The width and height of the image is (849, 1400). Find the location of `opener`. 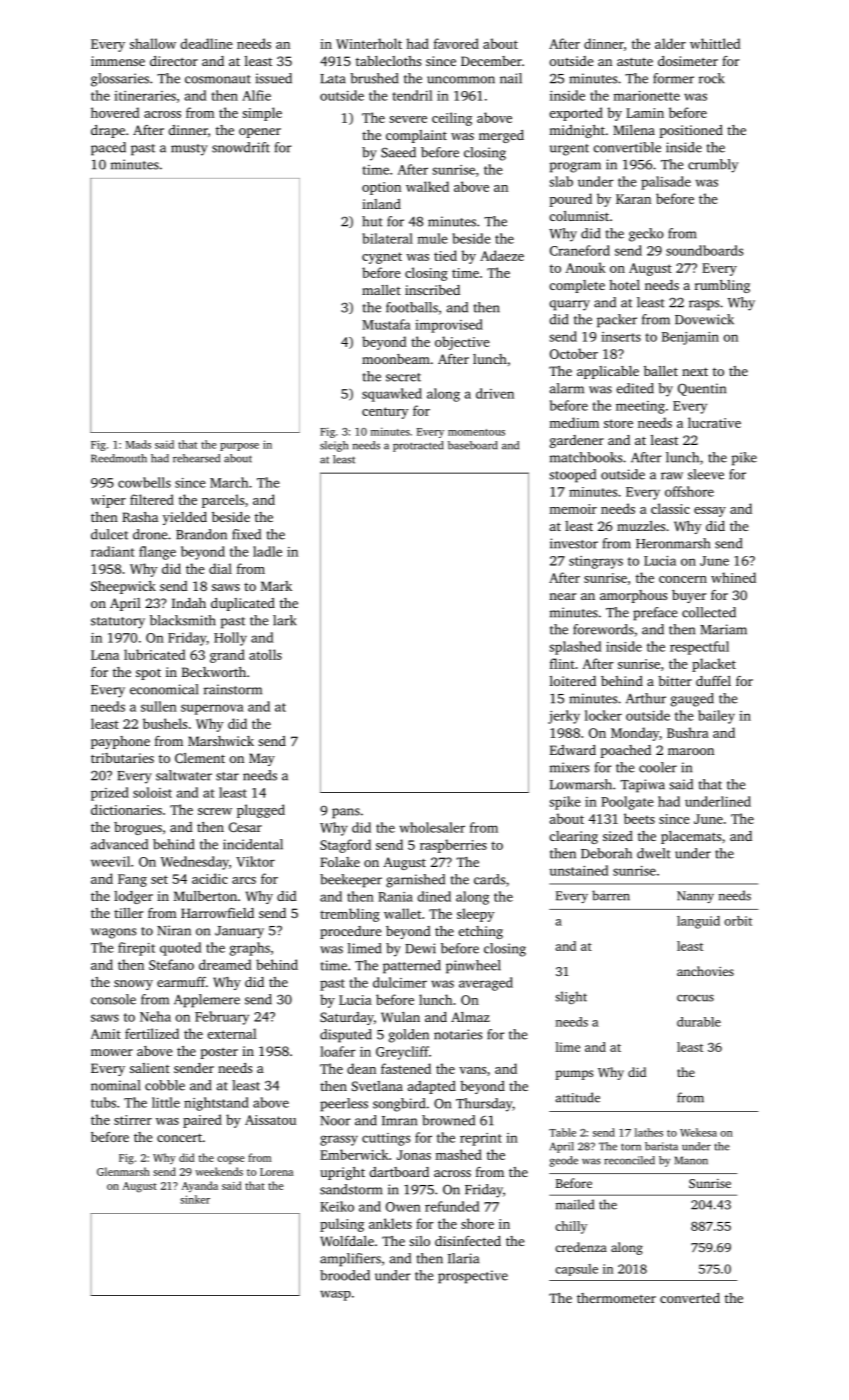

opener is located at coordinates (260, 133).
